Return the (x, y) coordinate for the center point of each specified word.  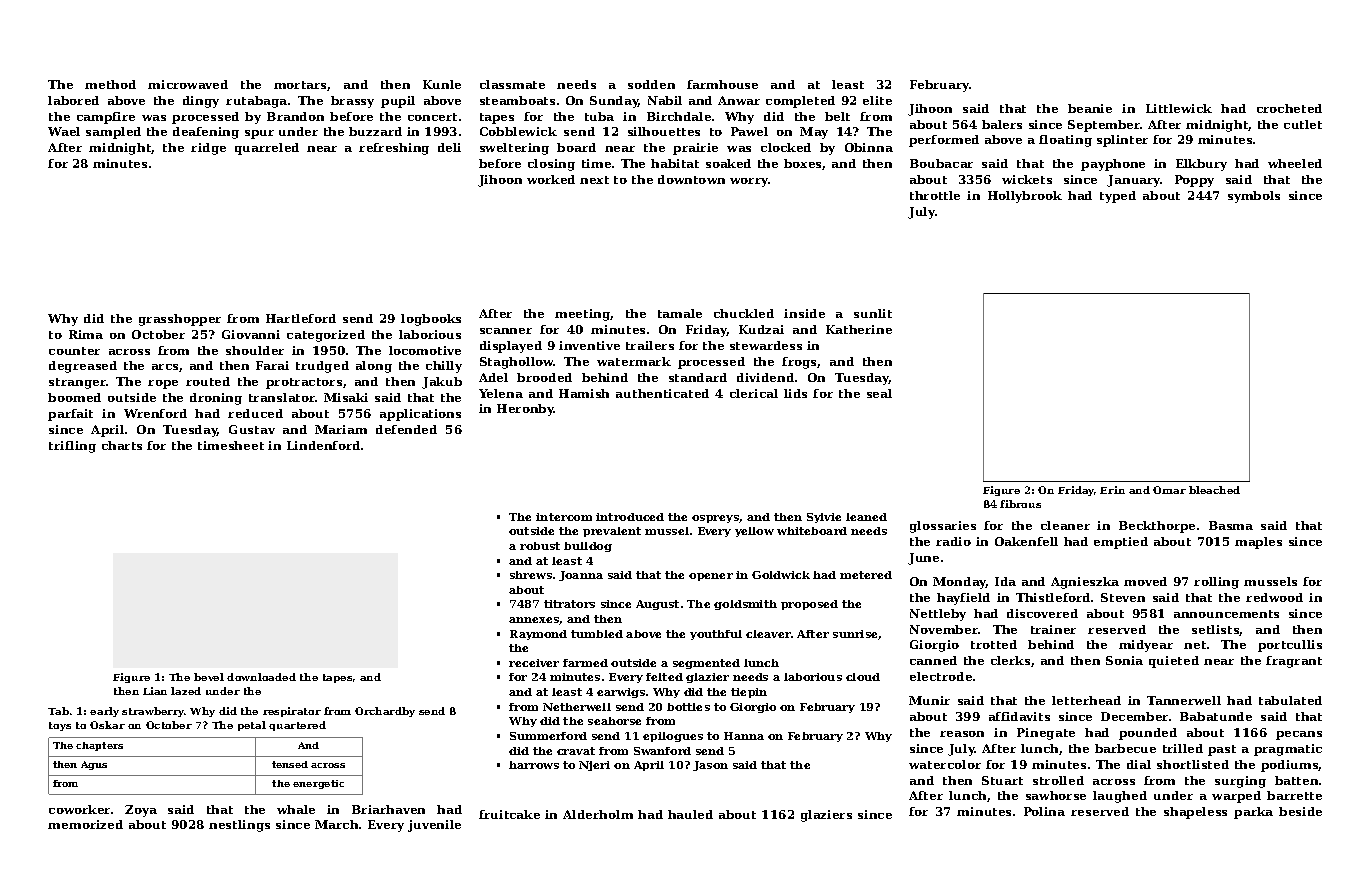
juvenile (434, 826)
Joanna (581, 576)
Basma (1231, 525)
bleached (1214, 490)
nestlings (239, 826)
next (594, 180)
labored (73, 100)
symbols (1254, 197)
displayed (511, 347)
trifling (72, 447)
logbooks (431, 320)
